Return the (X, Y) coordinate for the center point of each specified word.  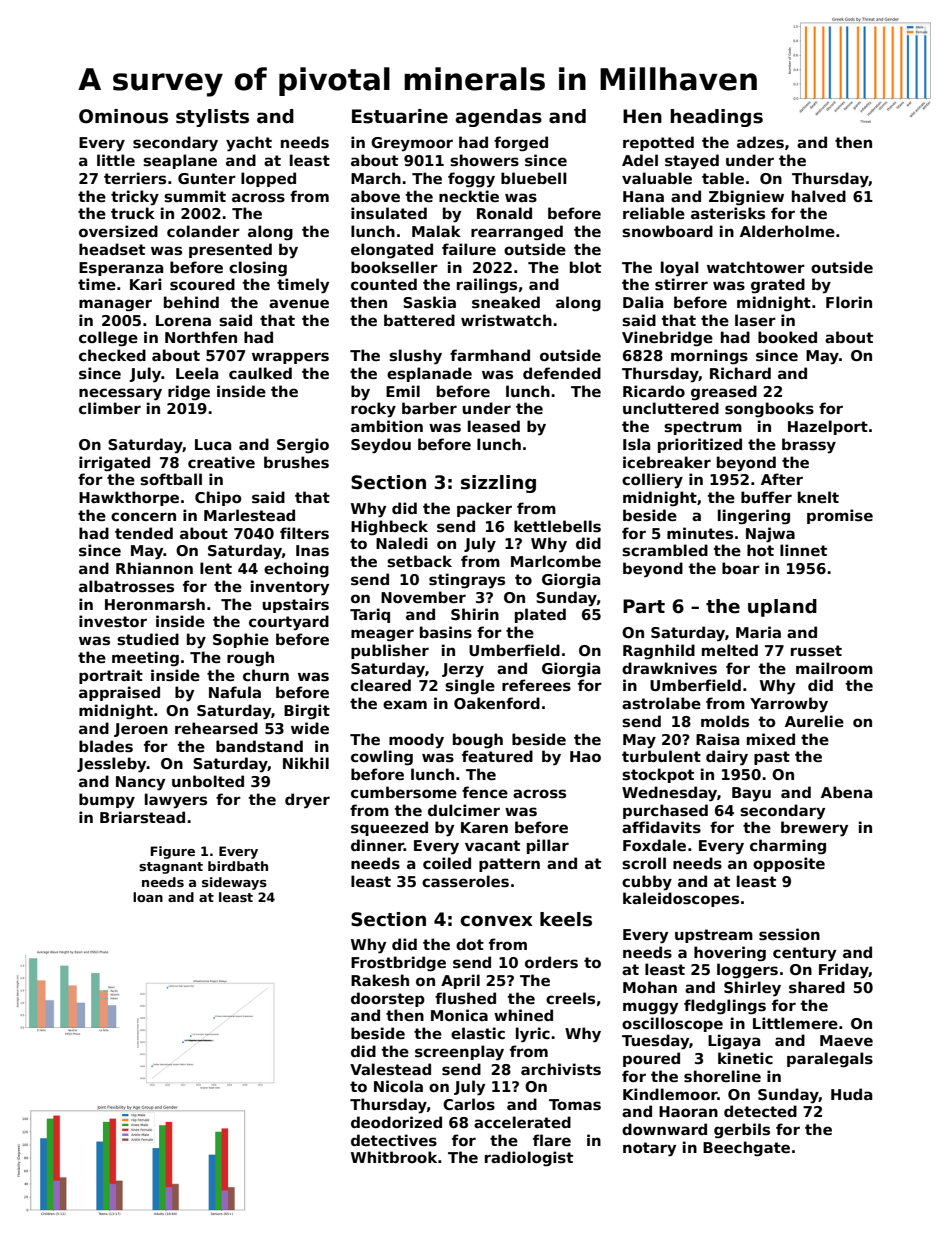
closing (258, 268)
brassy (809, 445)
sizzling (498, 484)
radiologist (529, 1159)
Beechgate (746, 1149)
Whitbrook (394, 1157)
